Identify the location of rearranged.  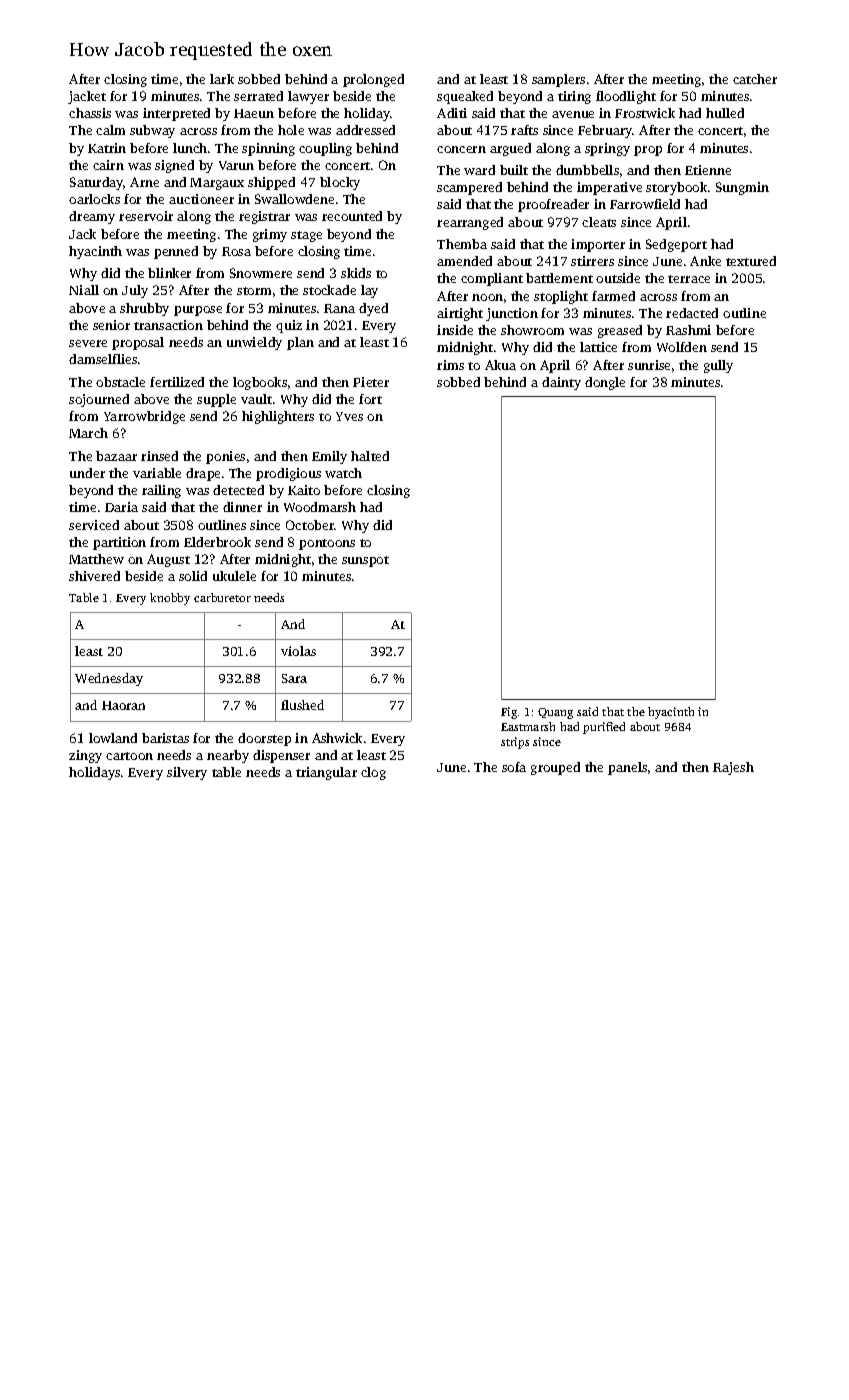
(470, 223).
